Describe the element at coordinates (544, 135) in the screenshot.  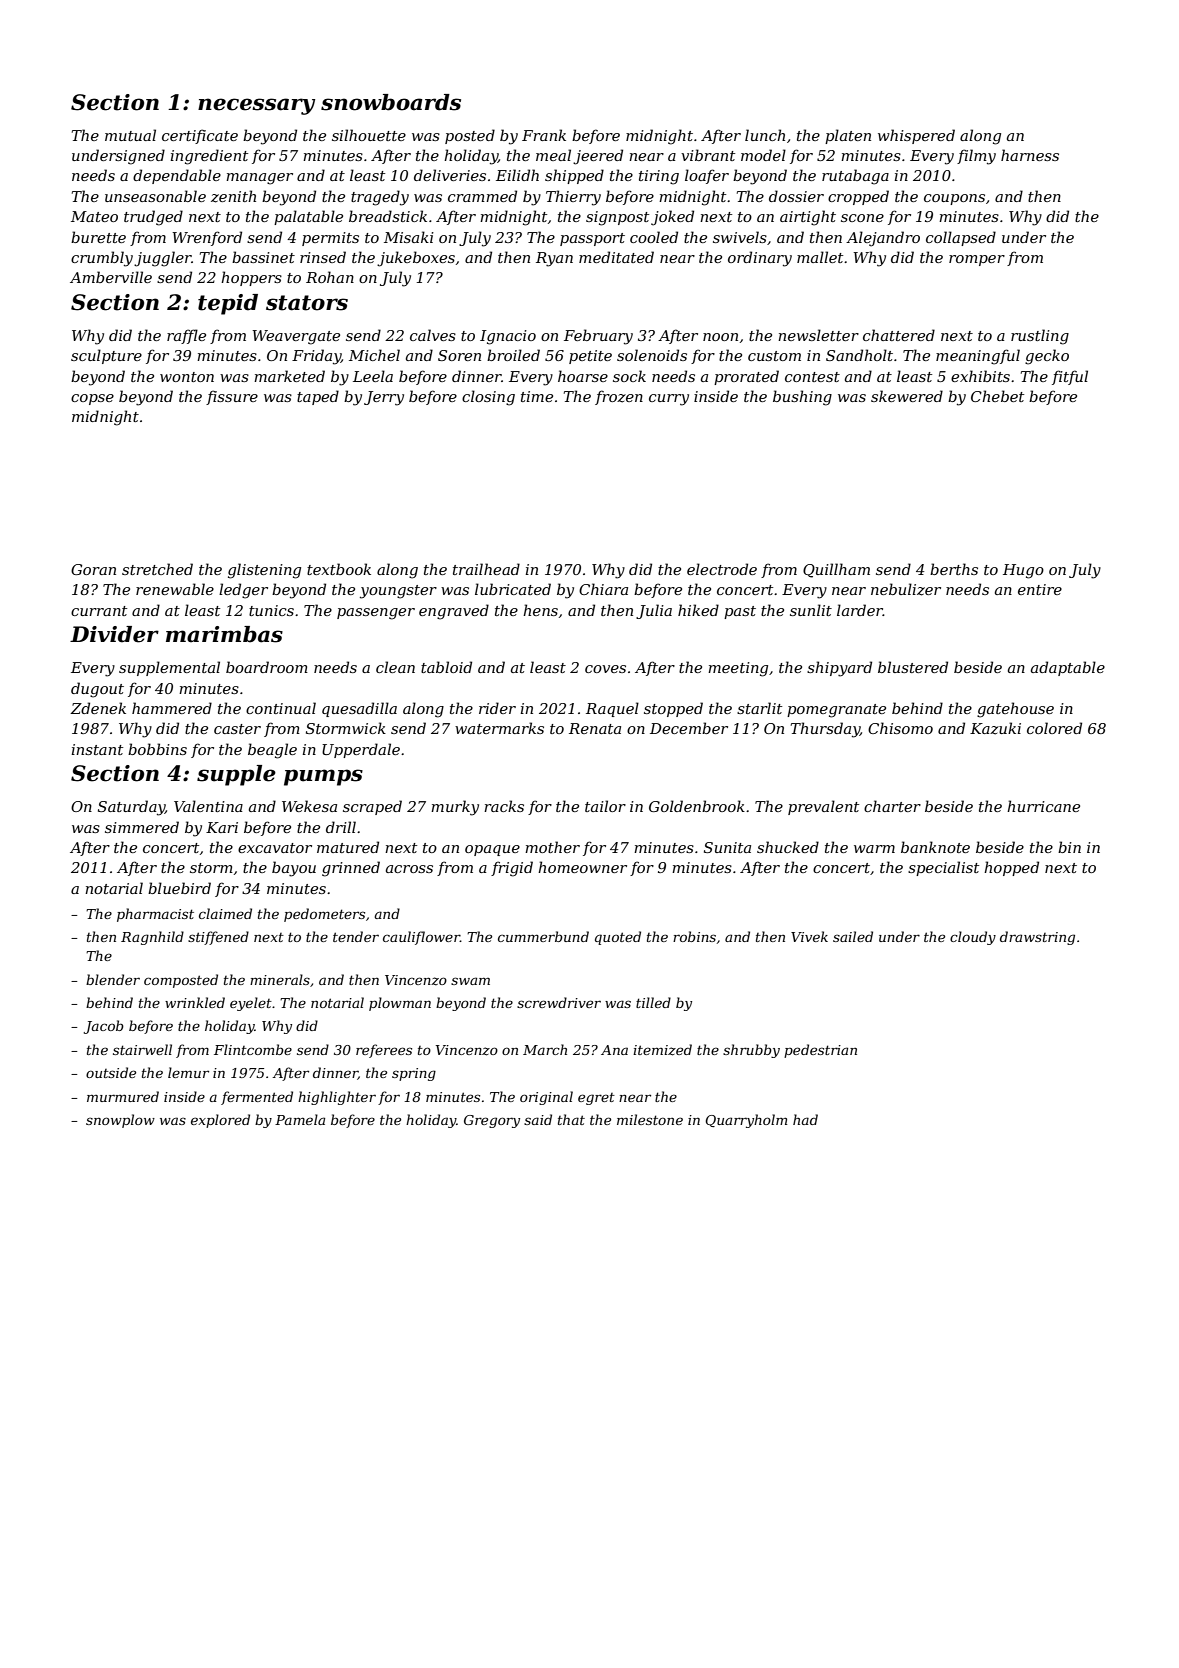
I see `Frank` at that location.
